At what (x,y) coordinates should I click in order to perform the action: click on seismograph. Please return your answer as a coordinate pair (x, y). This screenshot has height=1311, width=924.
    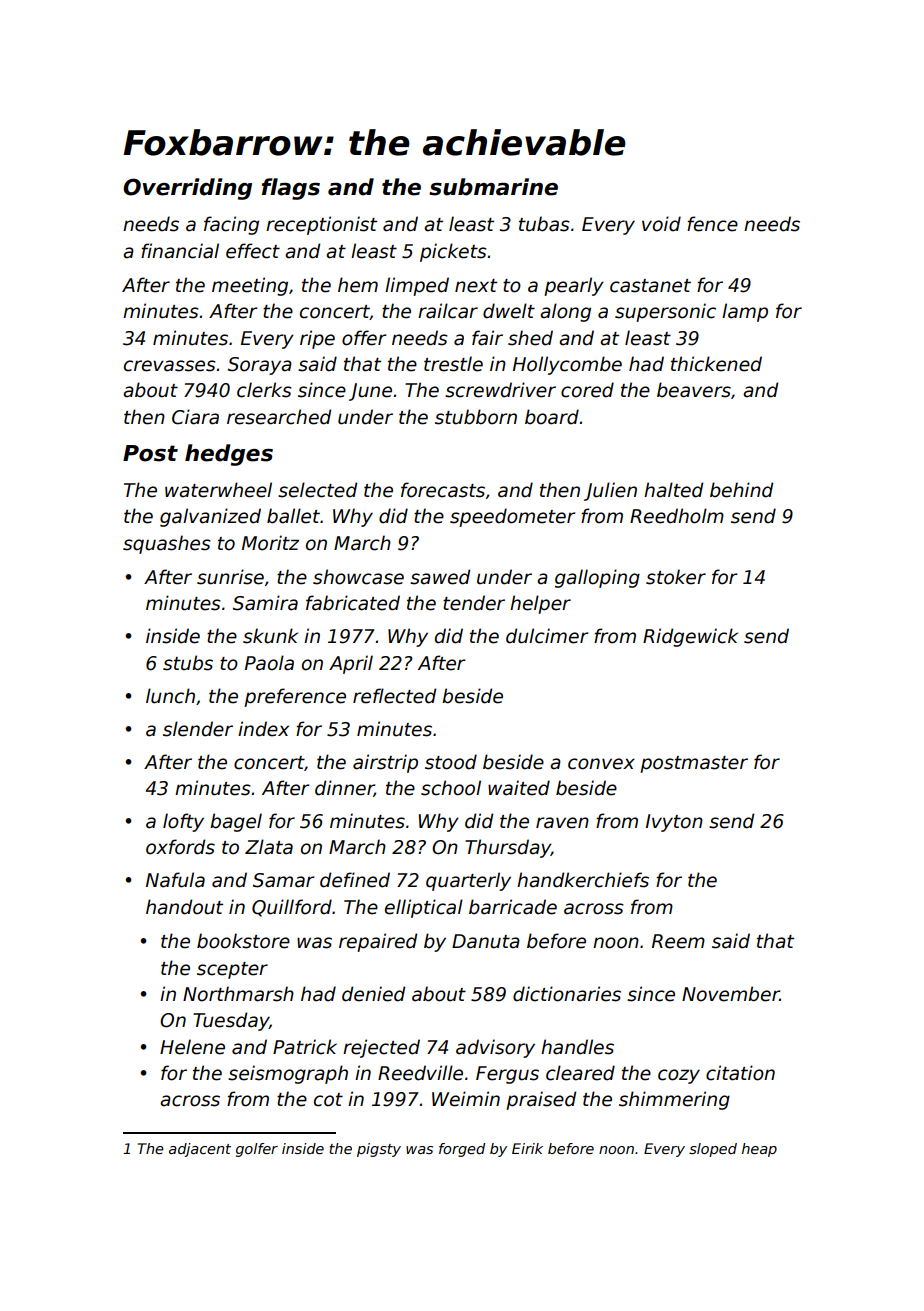
    Looking at the image, I should click on (288, 1074).
